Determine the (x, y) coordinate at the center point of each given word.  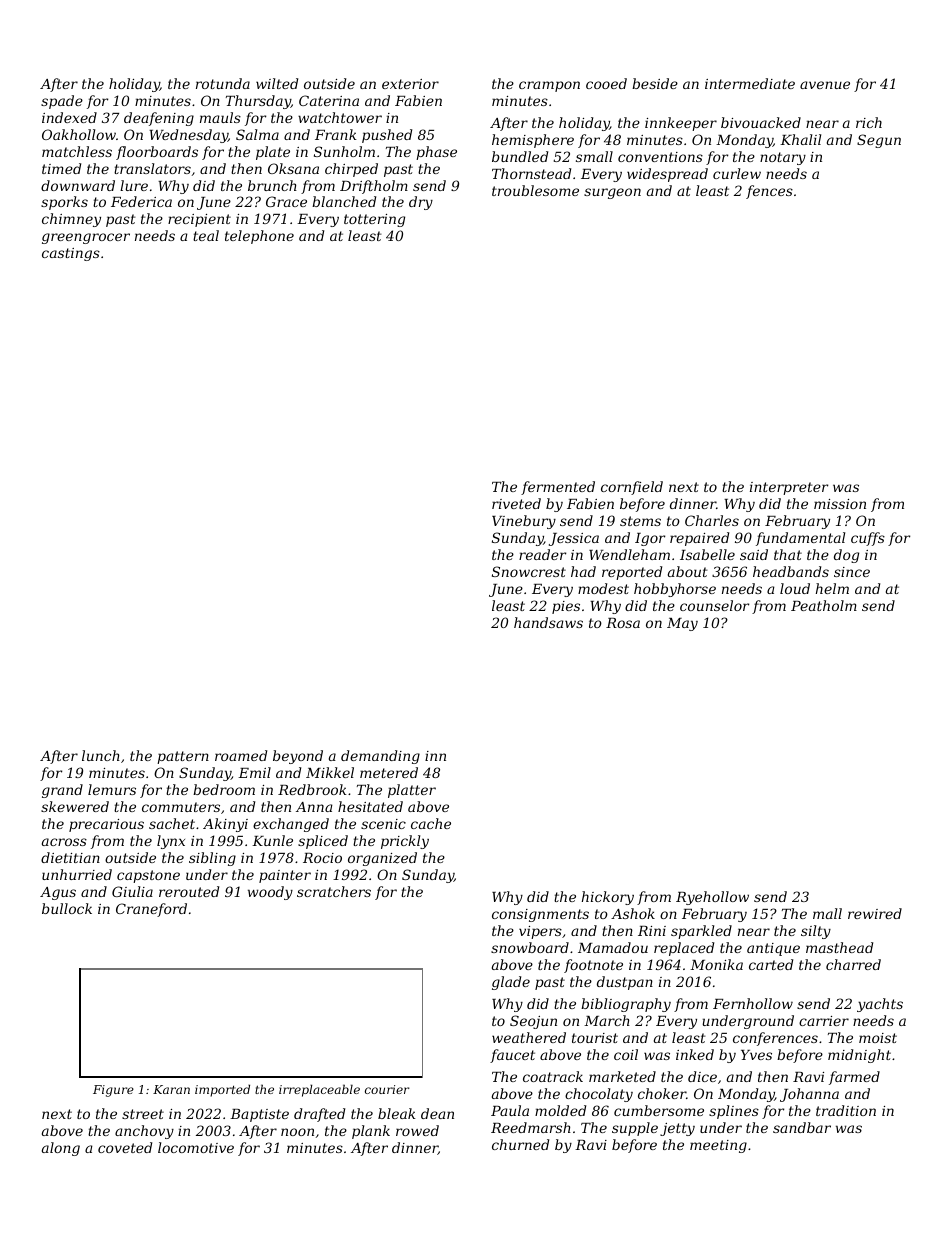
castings (71, 254)
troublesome (535, 190)
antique (773, 949)
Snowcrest (529, 571)
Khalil (800, 139)
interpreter (789, 488)
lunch (101, 755)
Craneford (151, 910)
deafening (159, 119)
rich (869, 122)
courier (387, 1089)
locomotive (196, 1147)
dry (421, 203)
